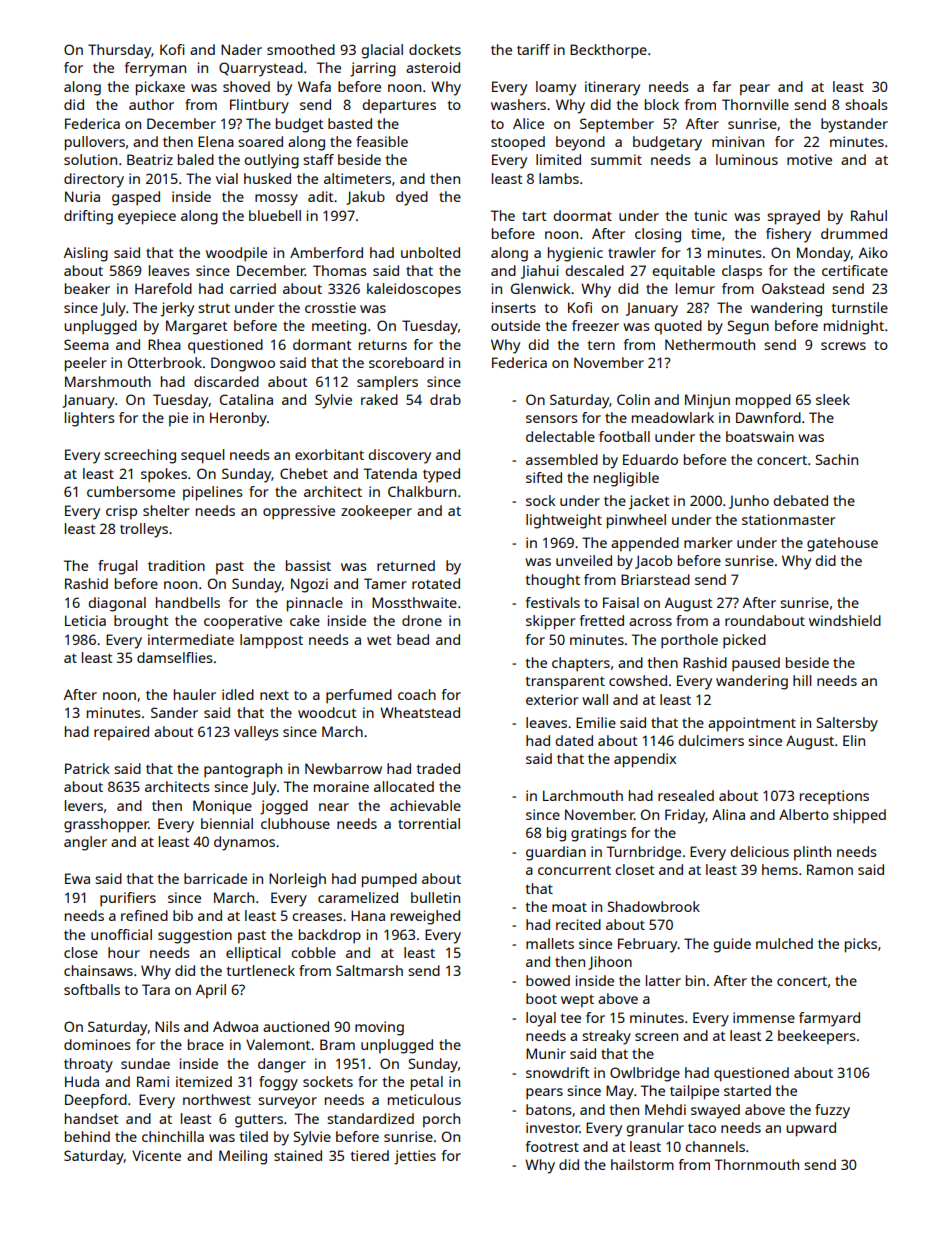 The height and width of the image is (1233, 952). I want to click on frugal, so click(117, 567).
